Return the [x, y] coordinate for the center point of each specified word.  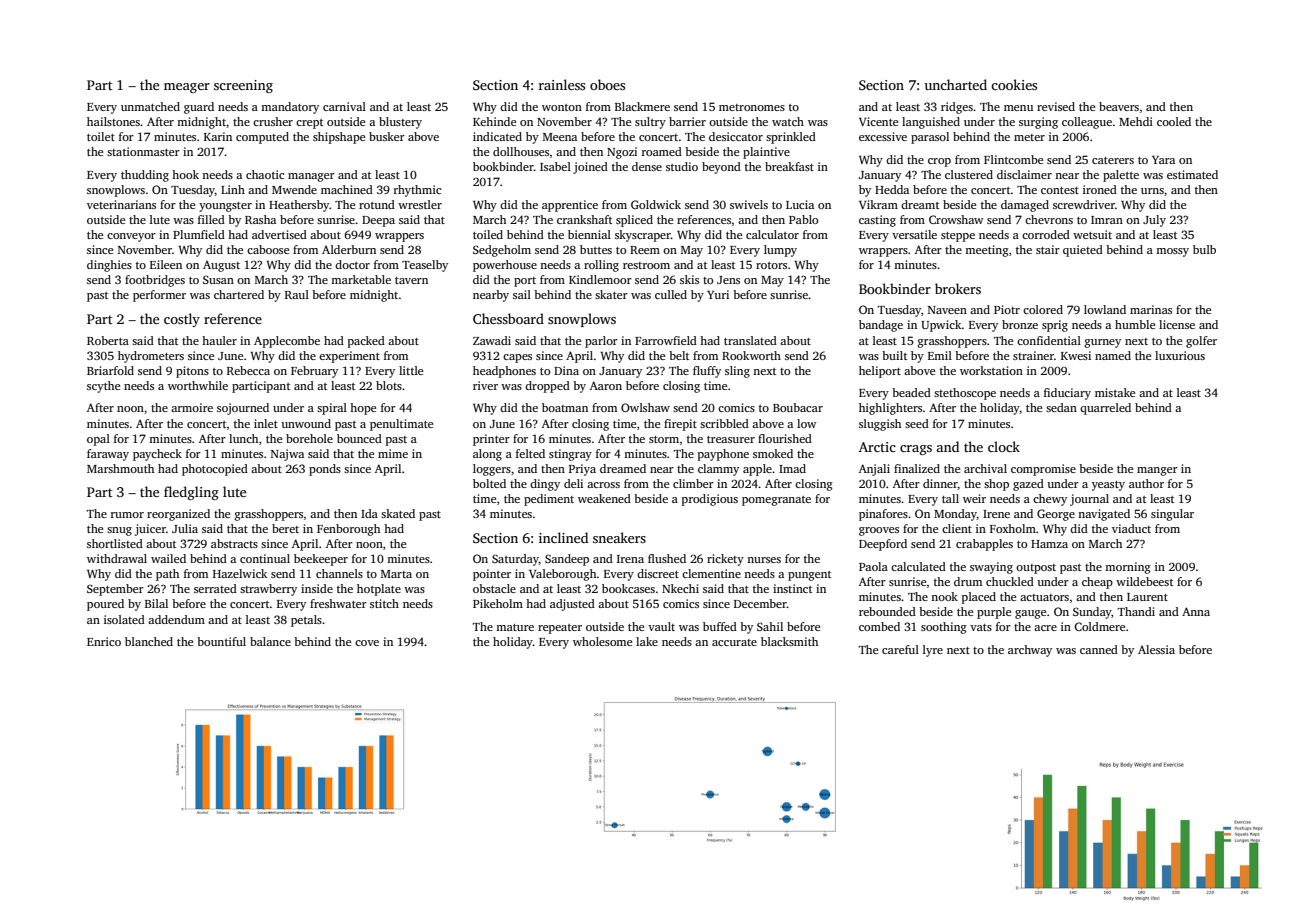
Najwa [287, 455]
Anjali [874, 470]
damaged [1025, 206]
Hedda [892, 189]
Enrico [104, 641]
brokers [958, 288]
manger [1157, 471]
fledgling [191, 493]
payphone [723, 455]
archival [985, 468]
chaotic [265, 174]
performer [159, 296]
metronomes [752, 107]
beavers [1119, 106]
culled [671, 294]
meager [187, 88]
